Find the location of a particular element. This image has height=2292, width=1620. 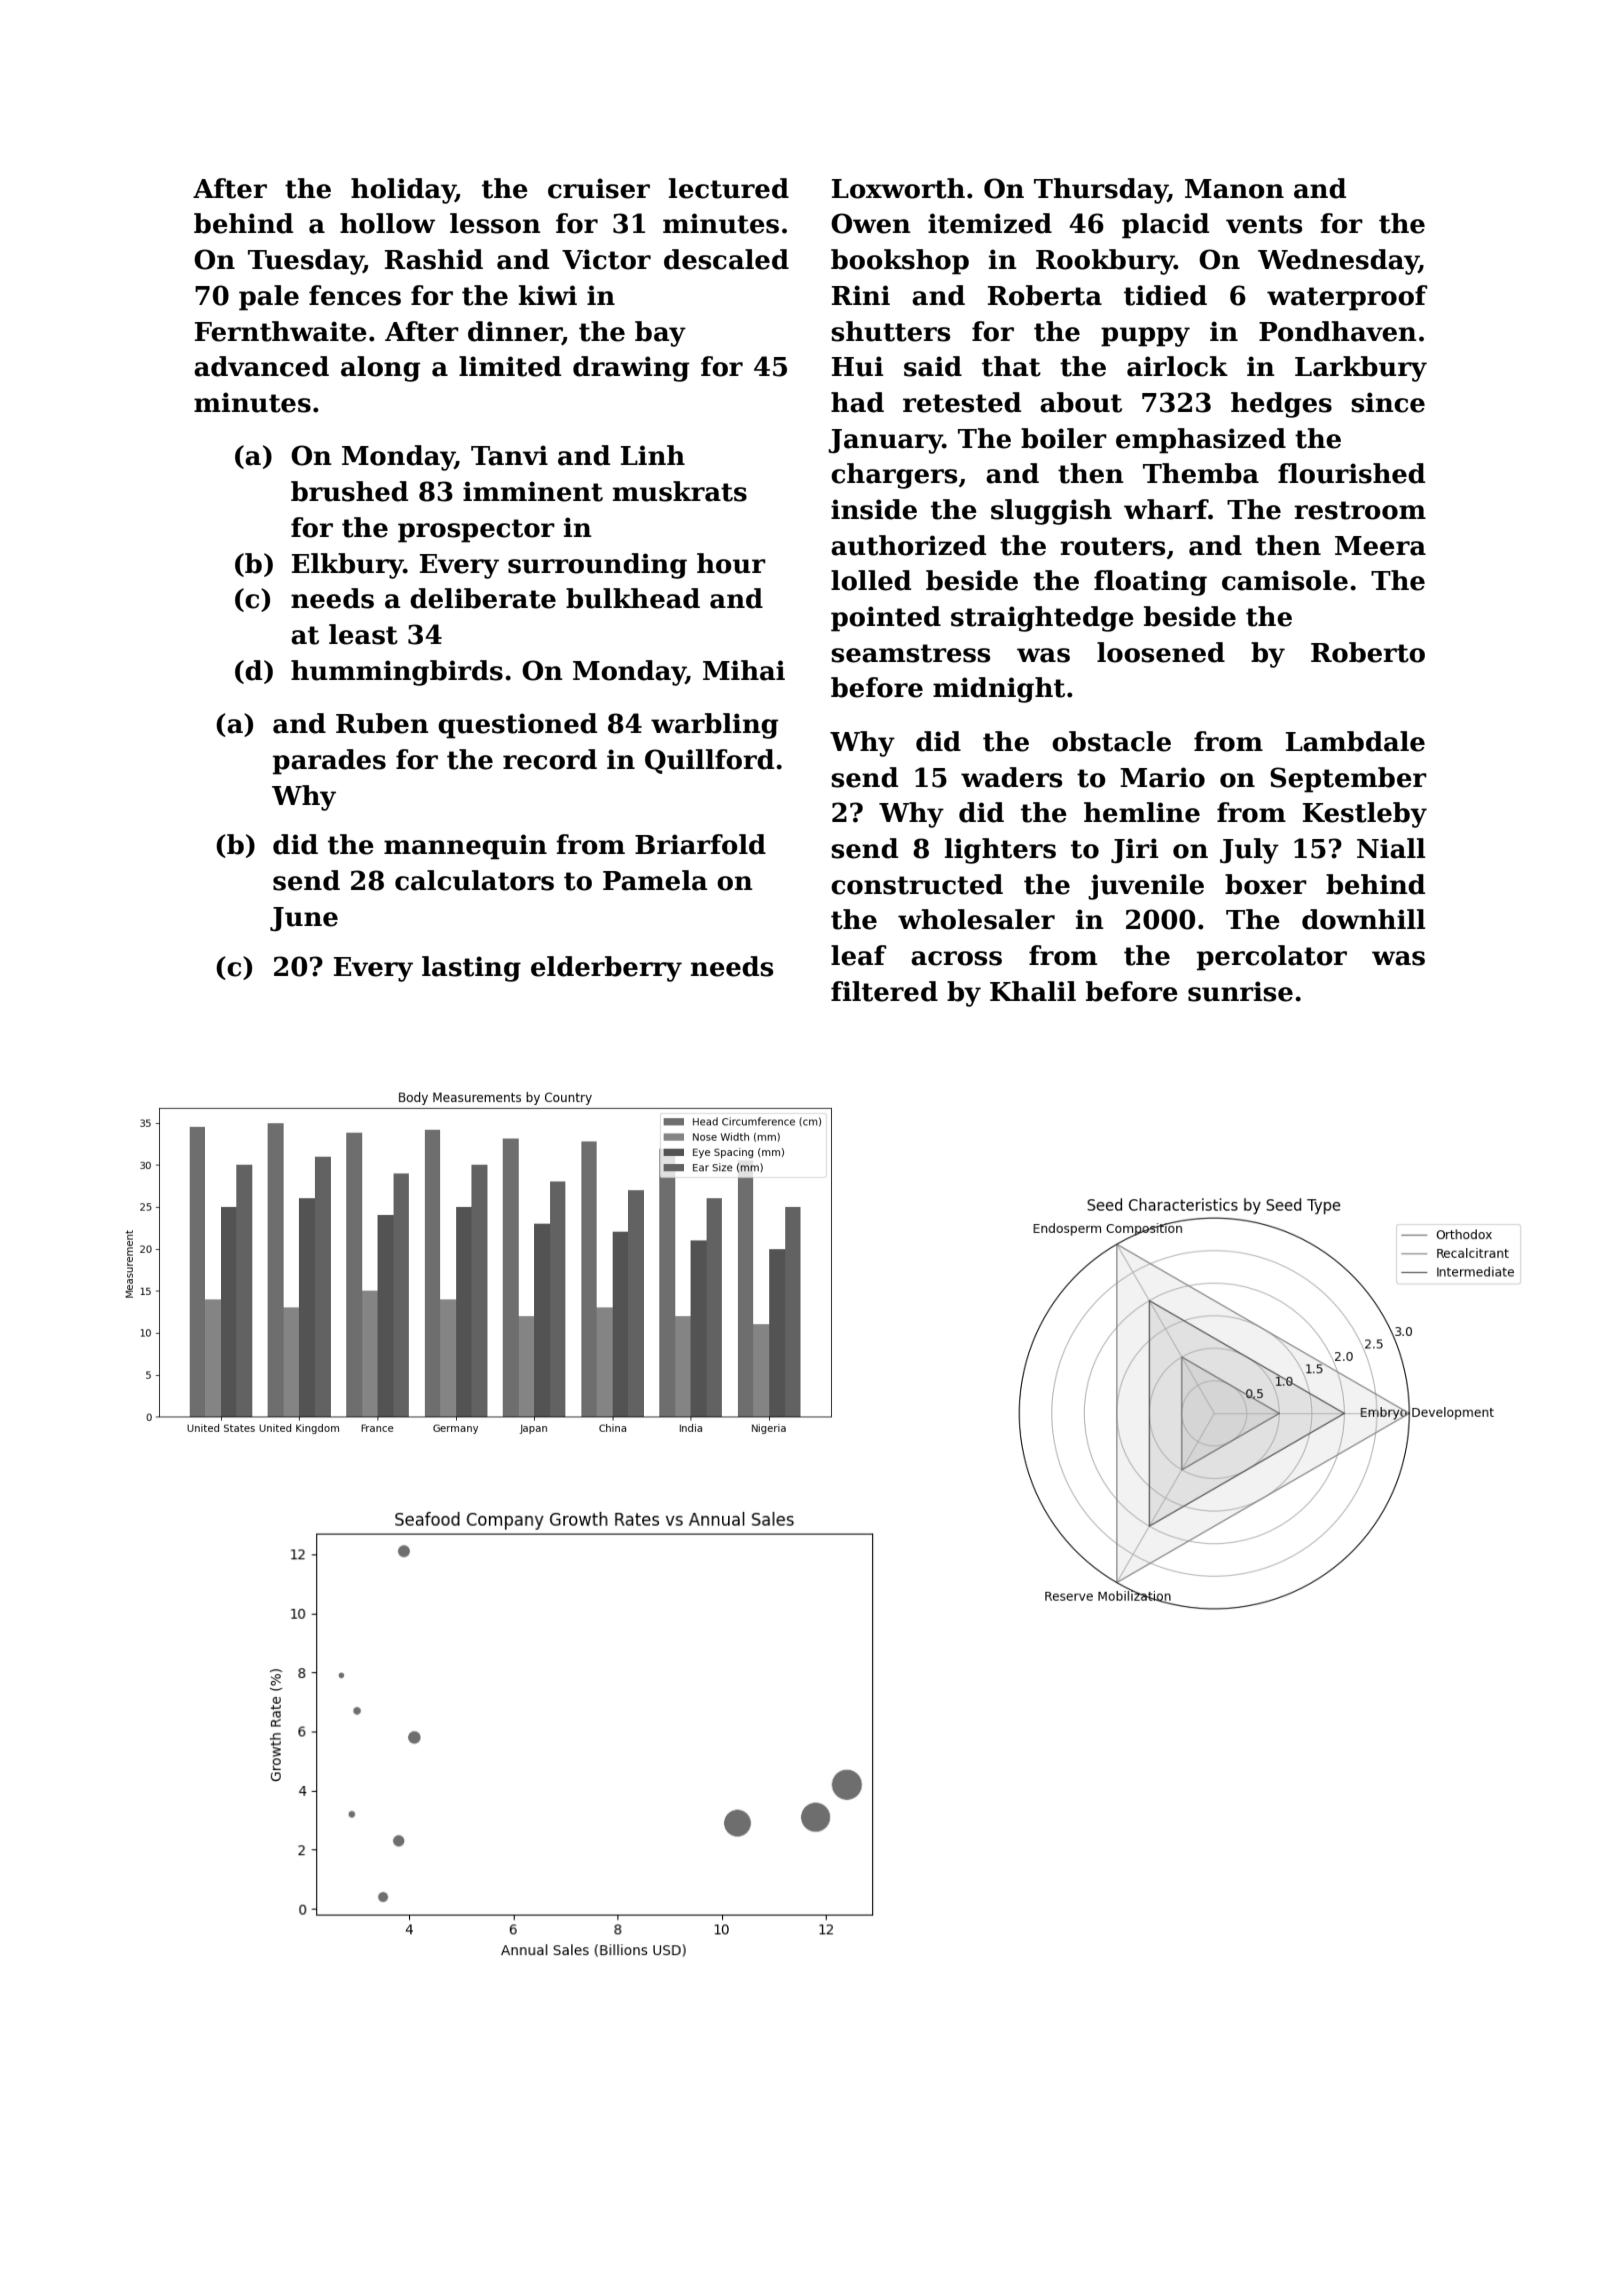

lasting is located at coordinates (471, 969).
